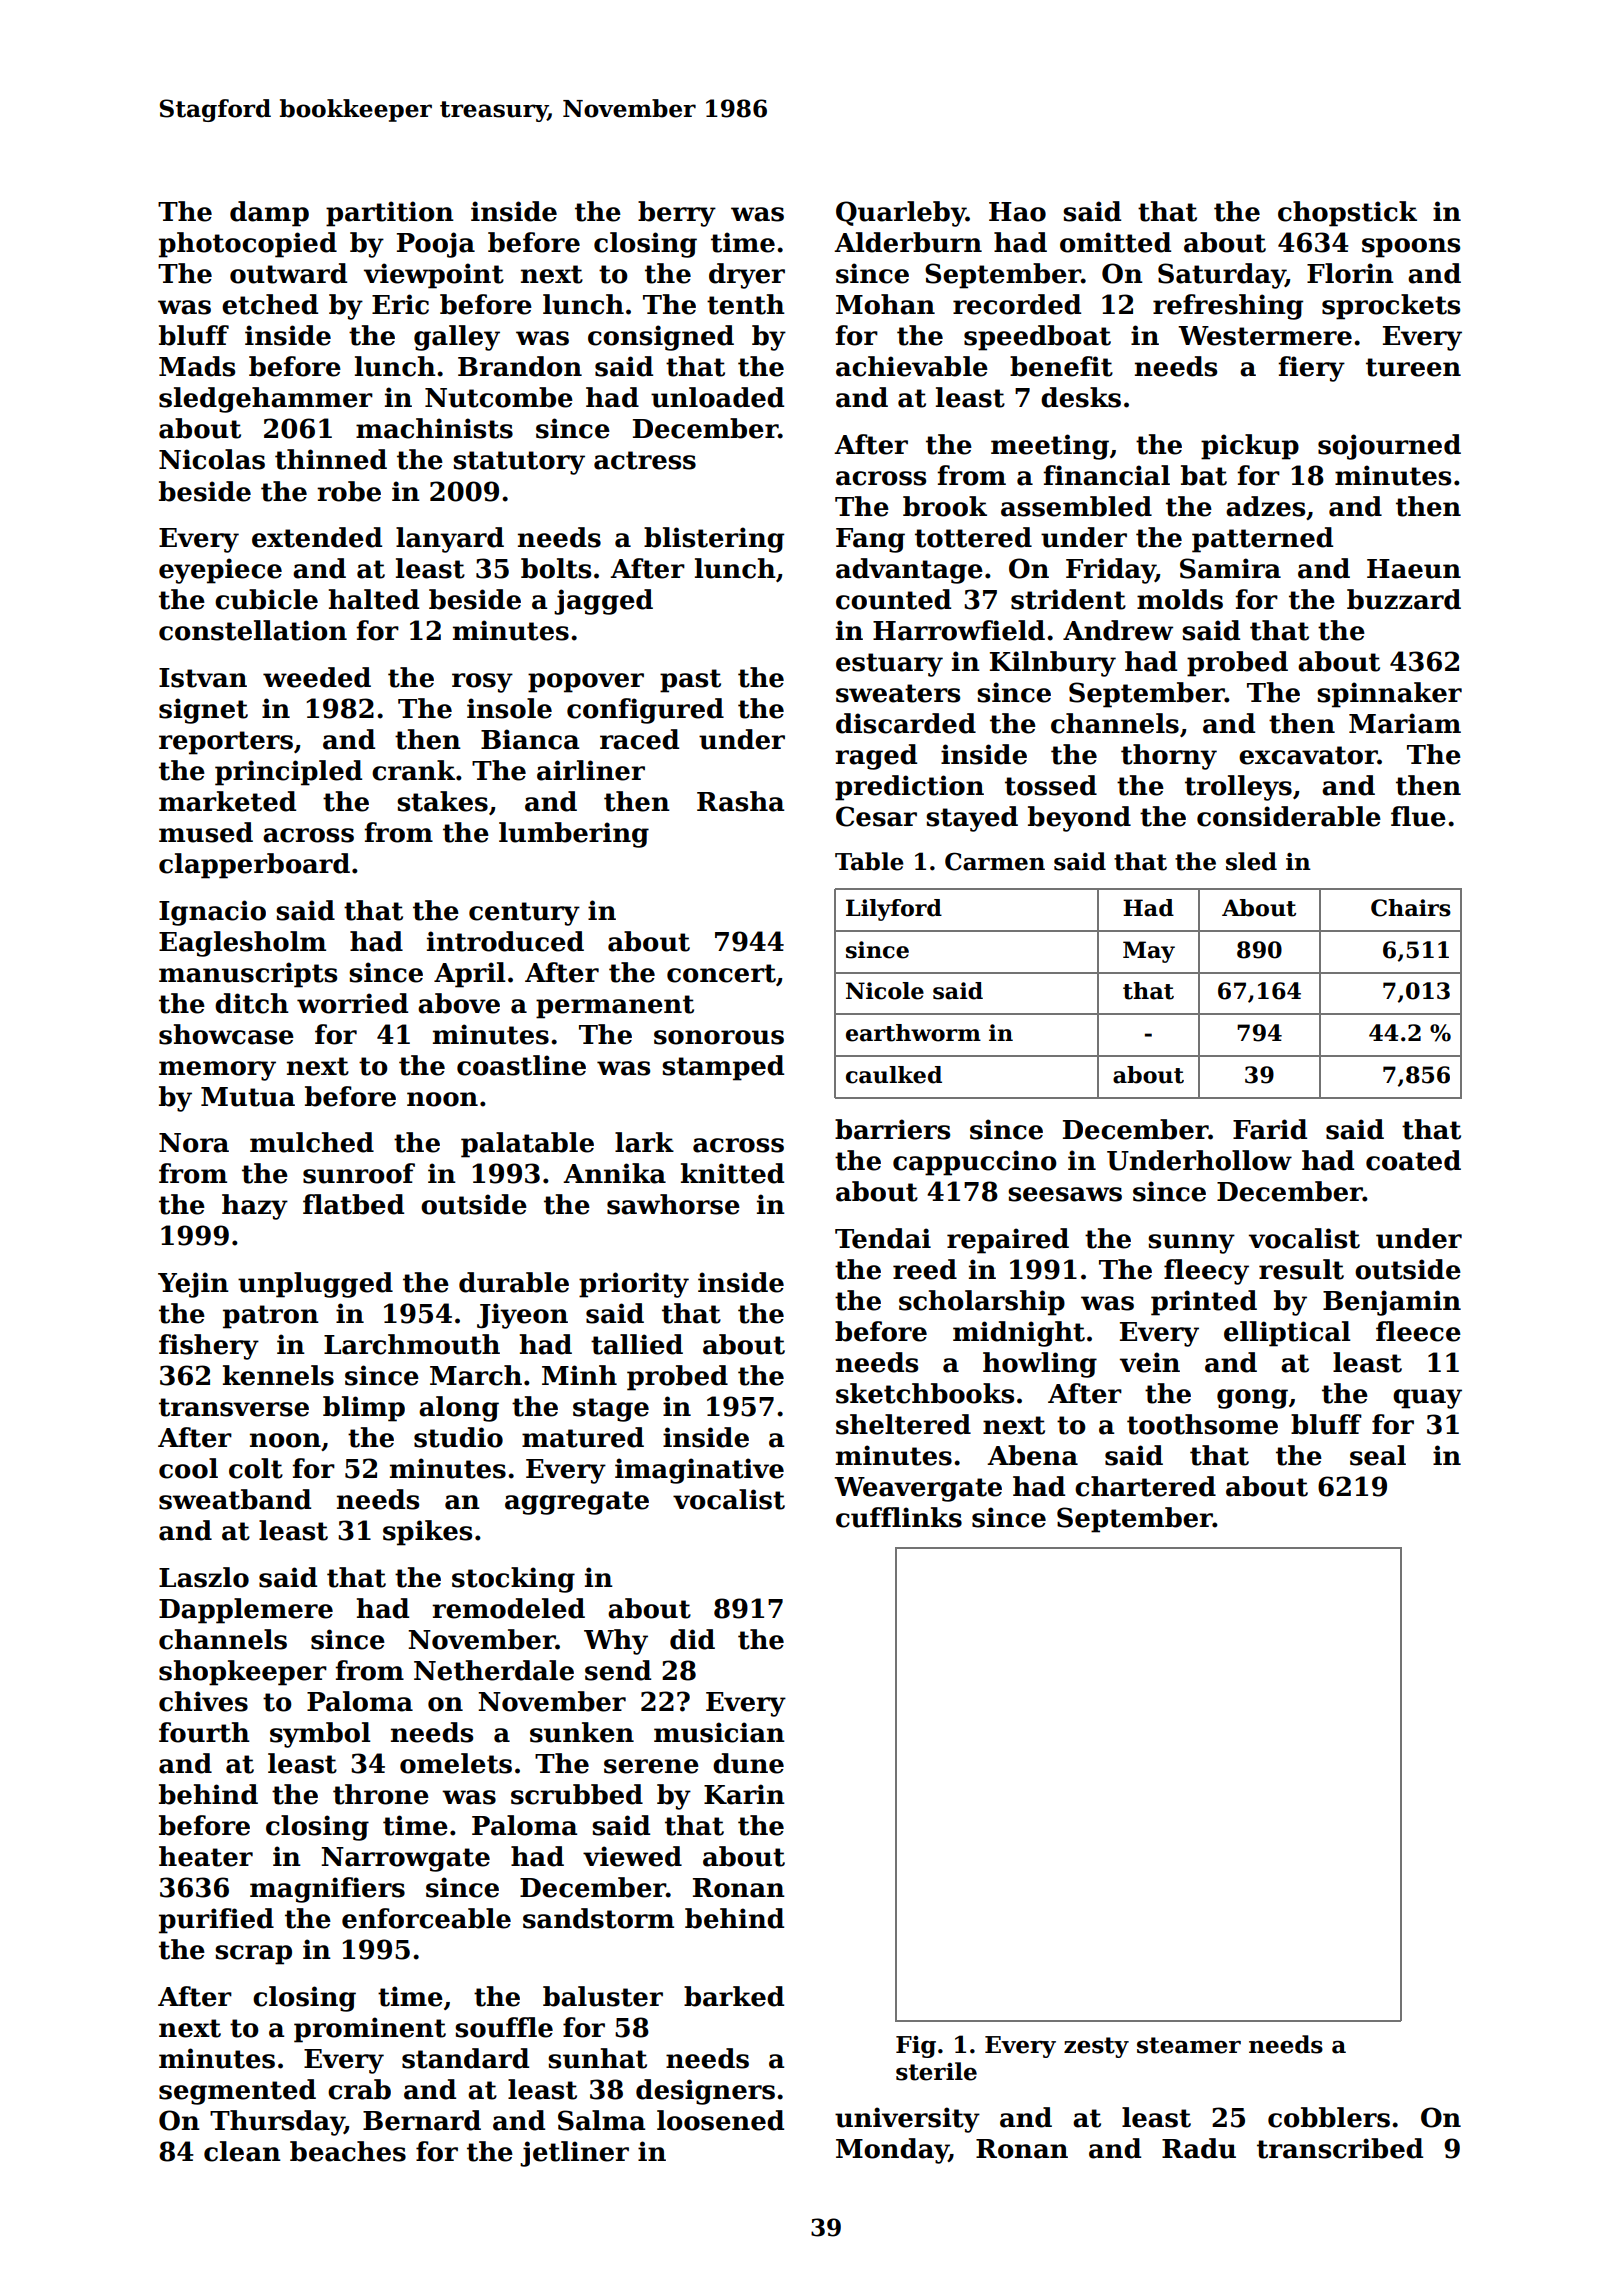 The width and height of the screenshot is (1620, 2292). What do you see at coordinates (505, 941) in the screenshot?
I see `introduced` at bounding box center [505, 941].
